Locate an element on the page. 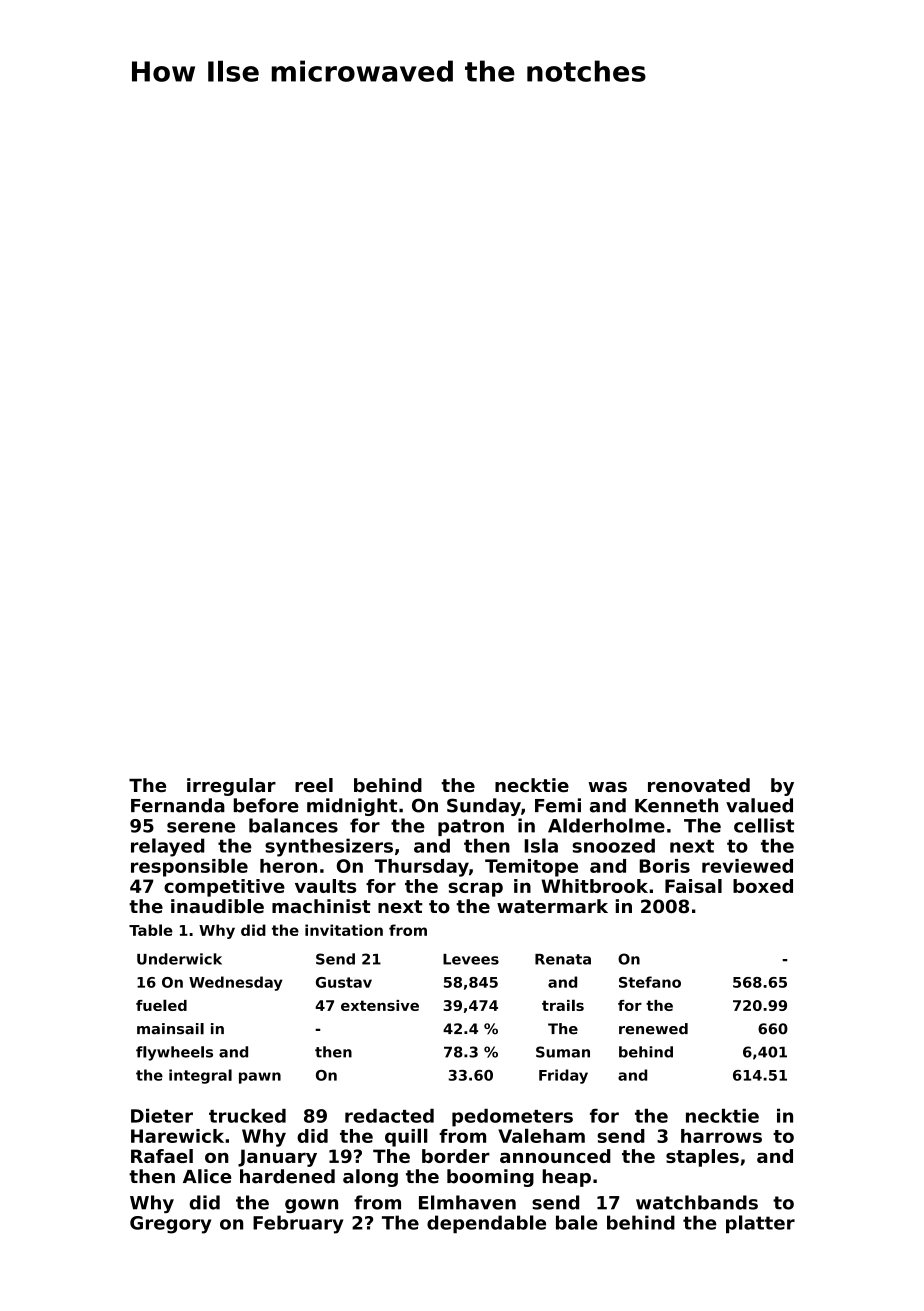  Table is located at coordinates (151, 930).
